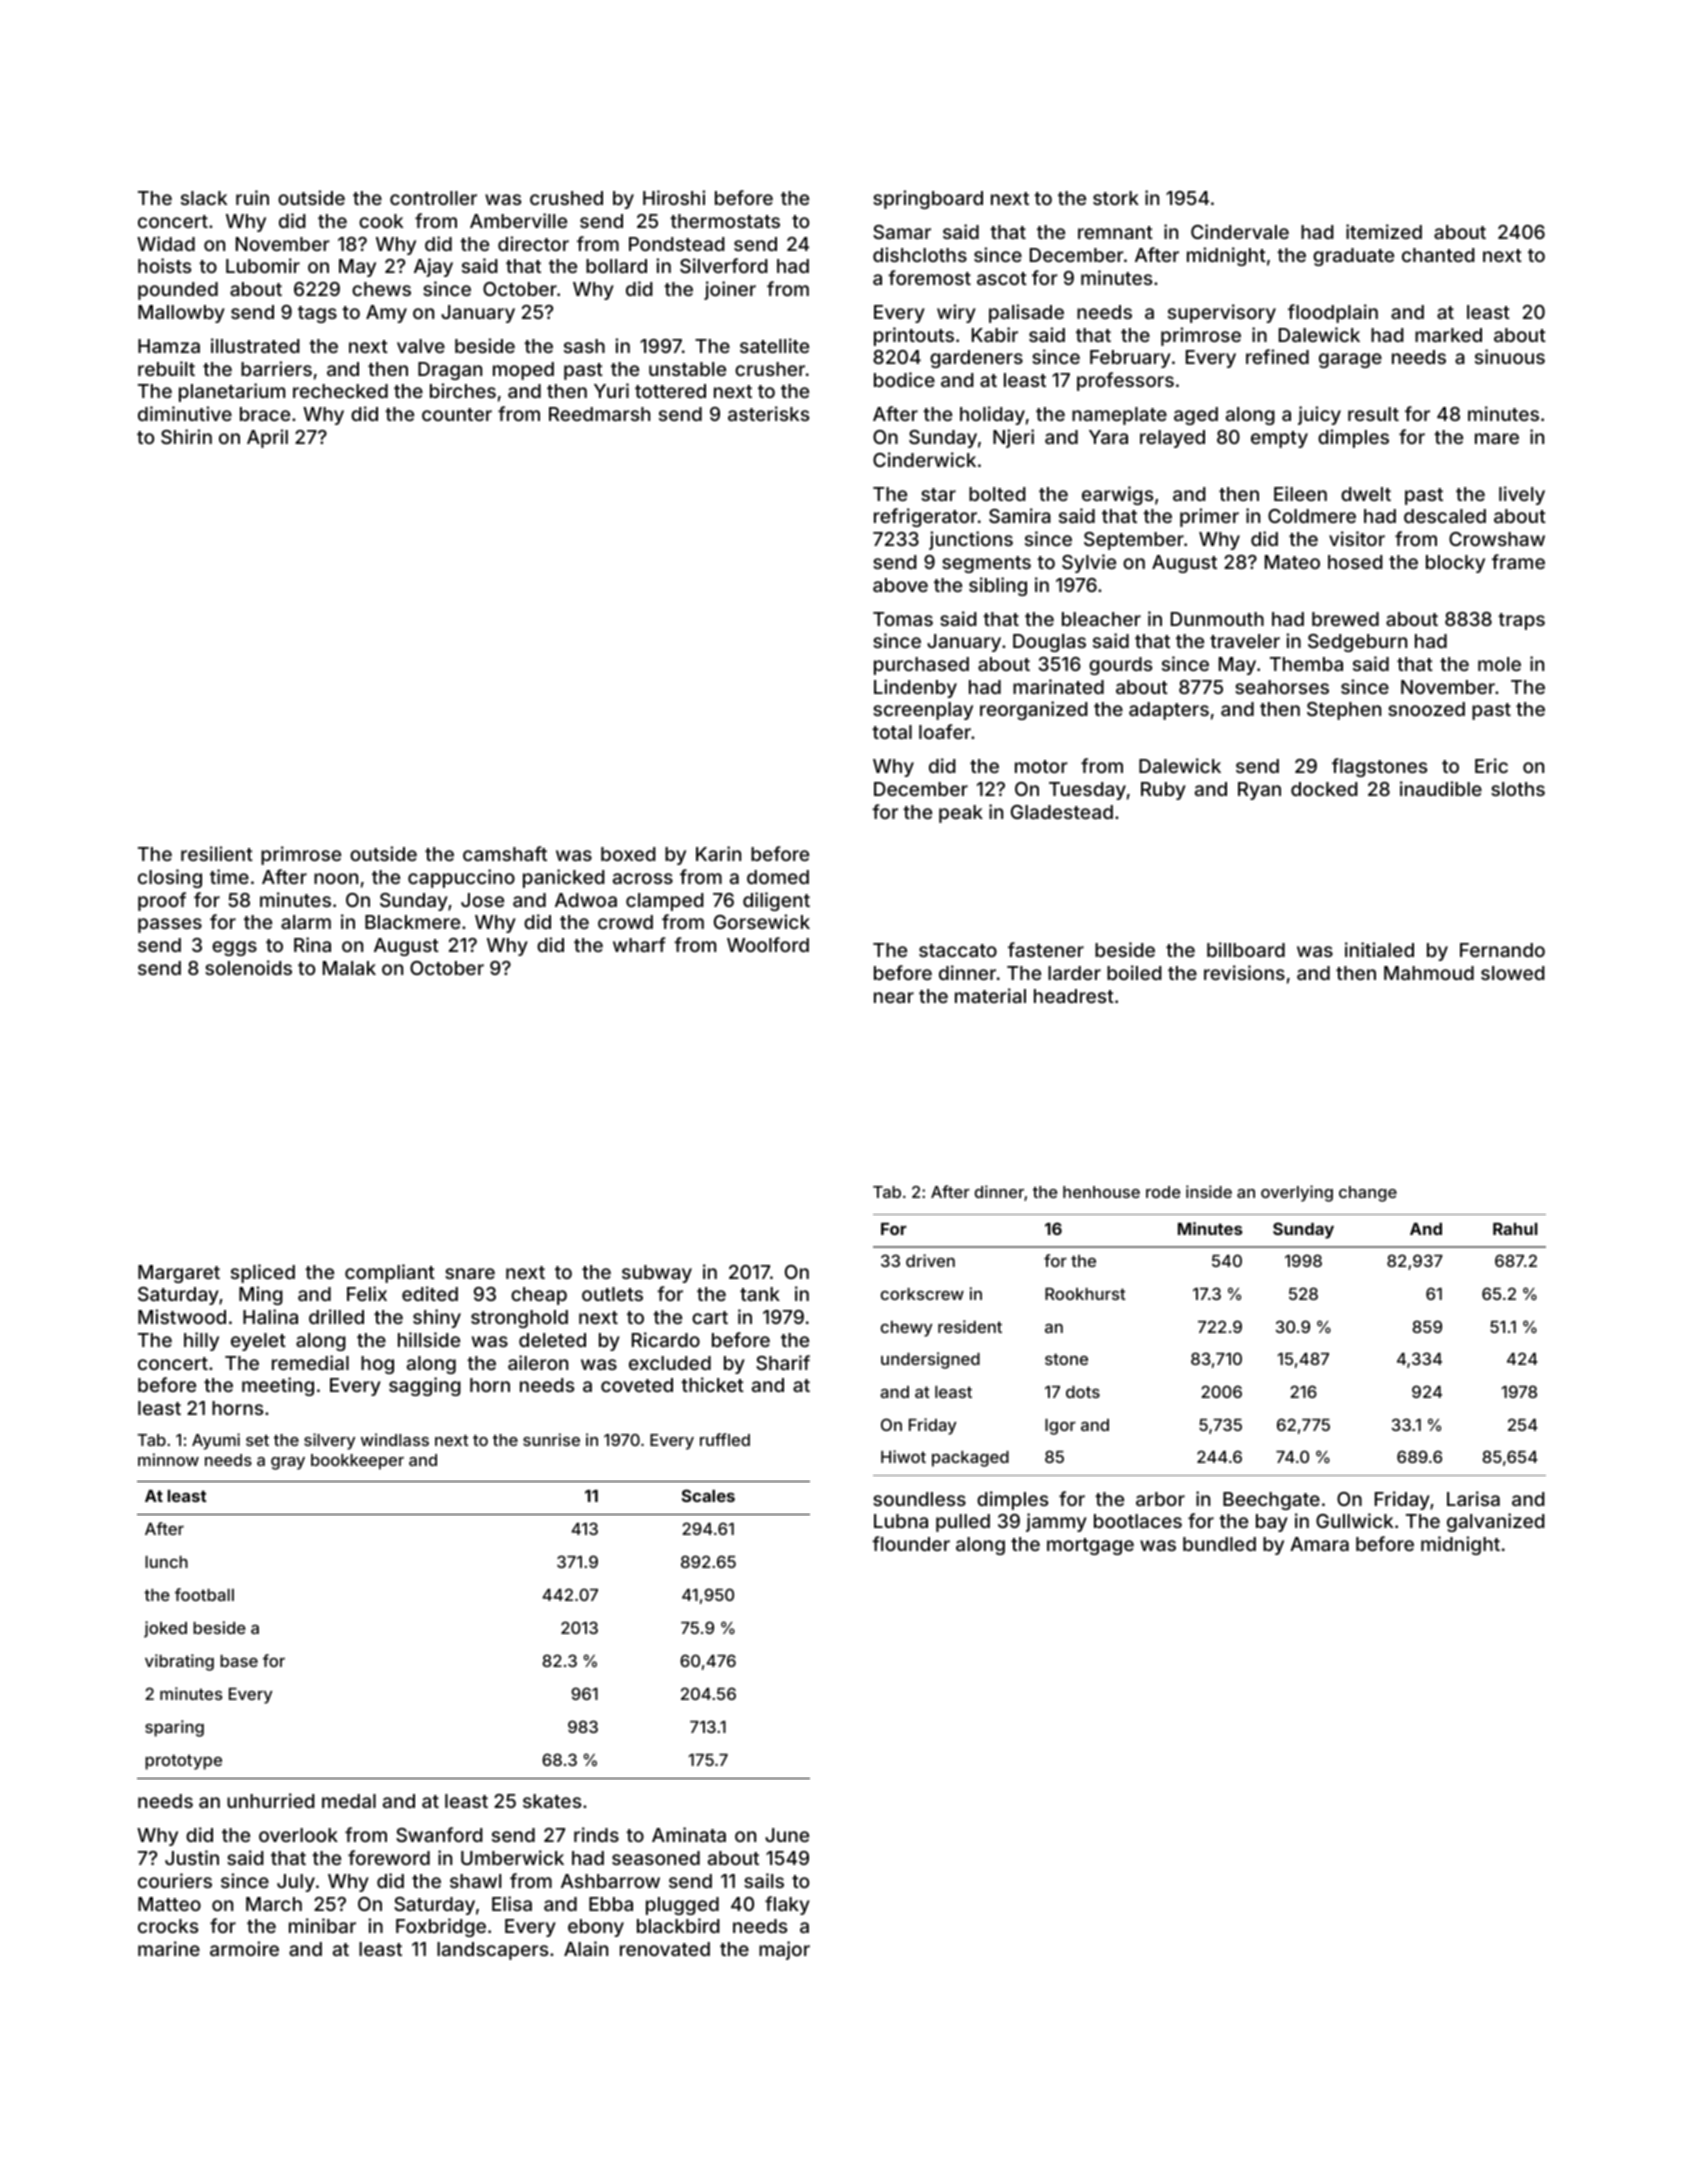 This screenshot has width=1683, height=2178. I want to click on Tomas, so click(903, 619).
